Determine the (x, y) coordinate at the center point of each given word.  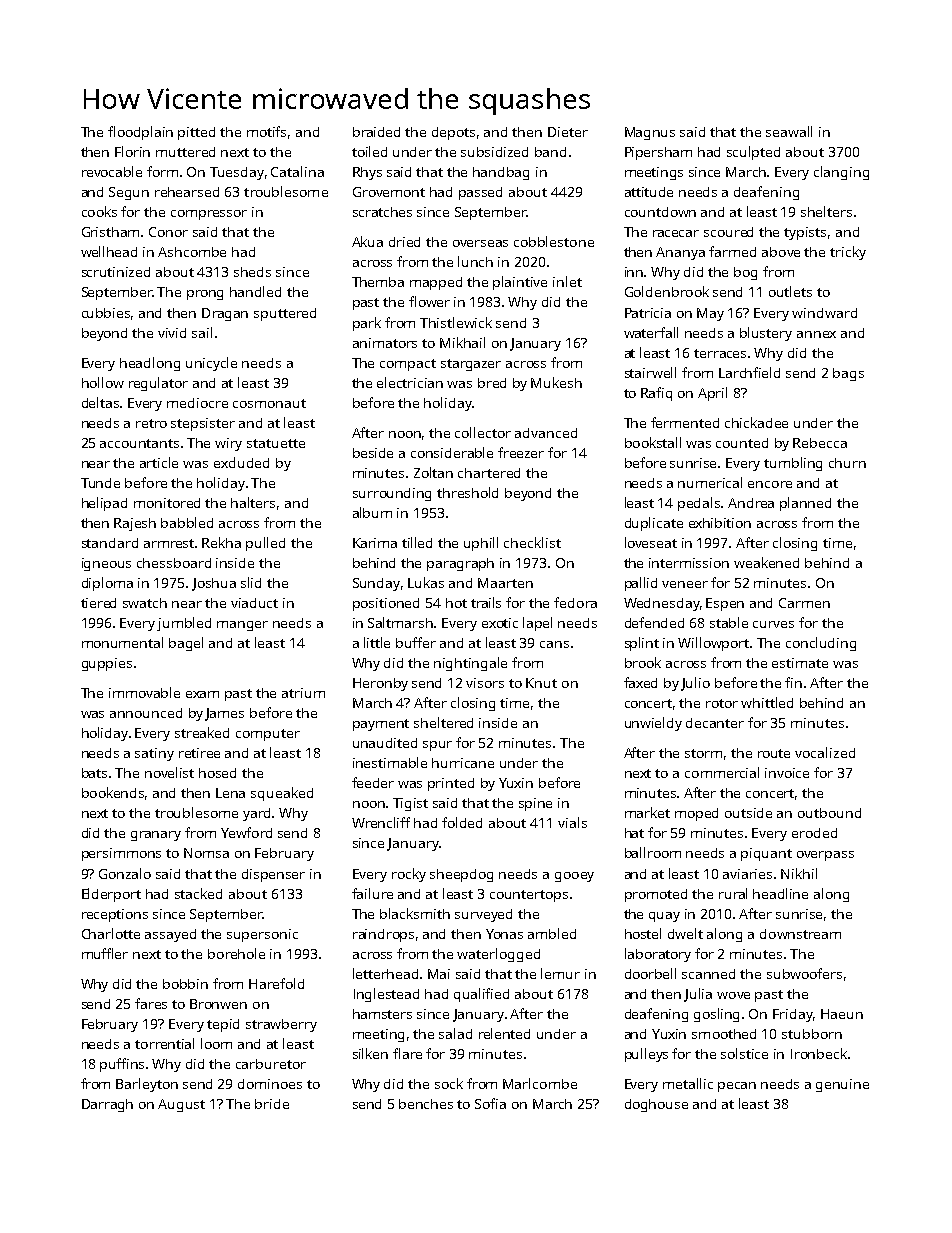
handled (255, 291)
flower (429, 301)
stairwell (650, 372)
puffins (122, 1065)
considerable (452, 452)
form (162, 171)
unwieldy (653, 724)
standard (110, 543)
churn (847, 463)
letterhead (385, 973)
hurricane (463, 763)
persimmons (121, 854)
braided (376, 132)
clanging (841, 173)
